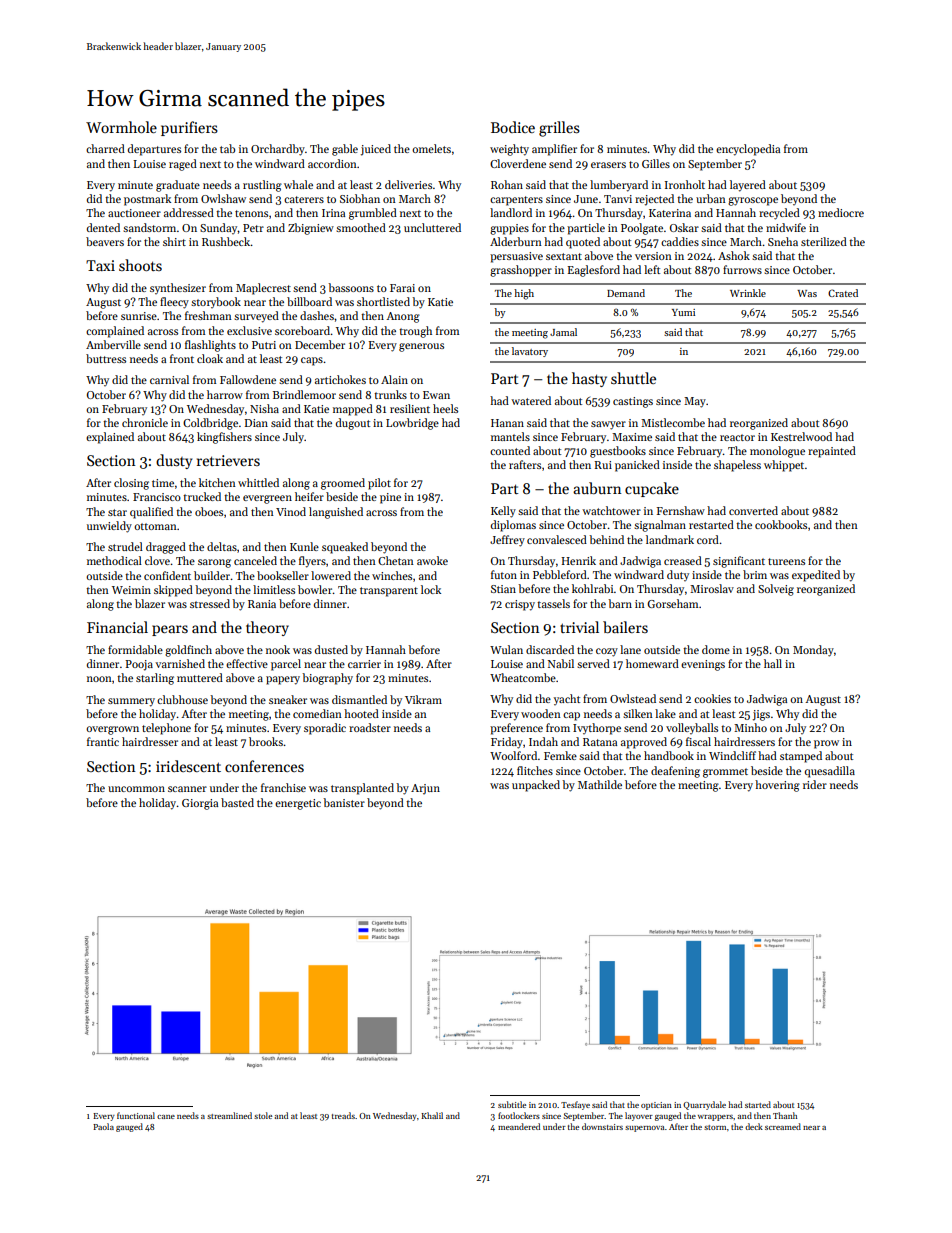 This screenshot has width=952, height=1233. Describe the element at coordinates (575, 1105) in the screenshot. I see `Tesfaye` at that location.
